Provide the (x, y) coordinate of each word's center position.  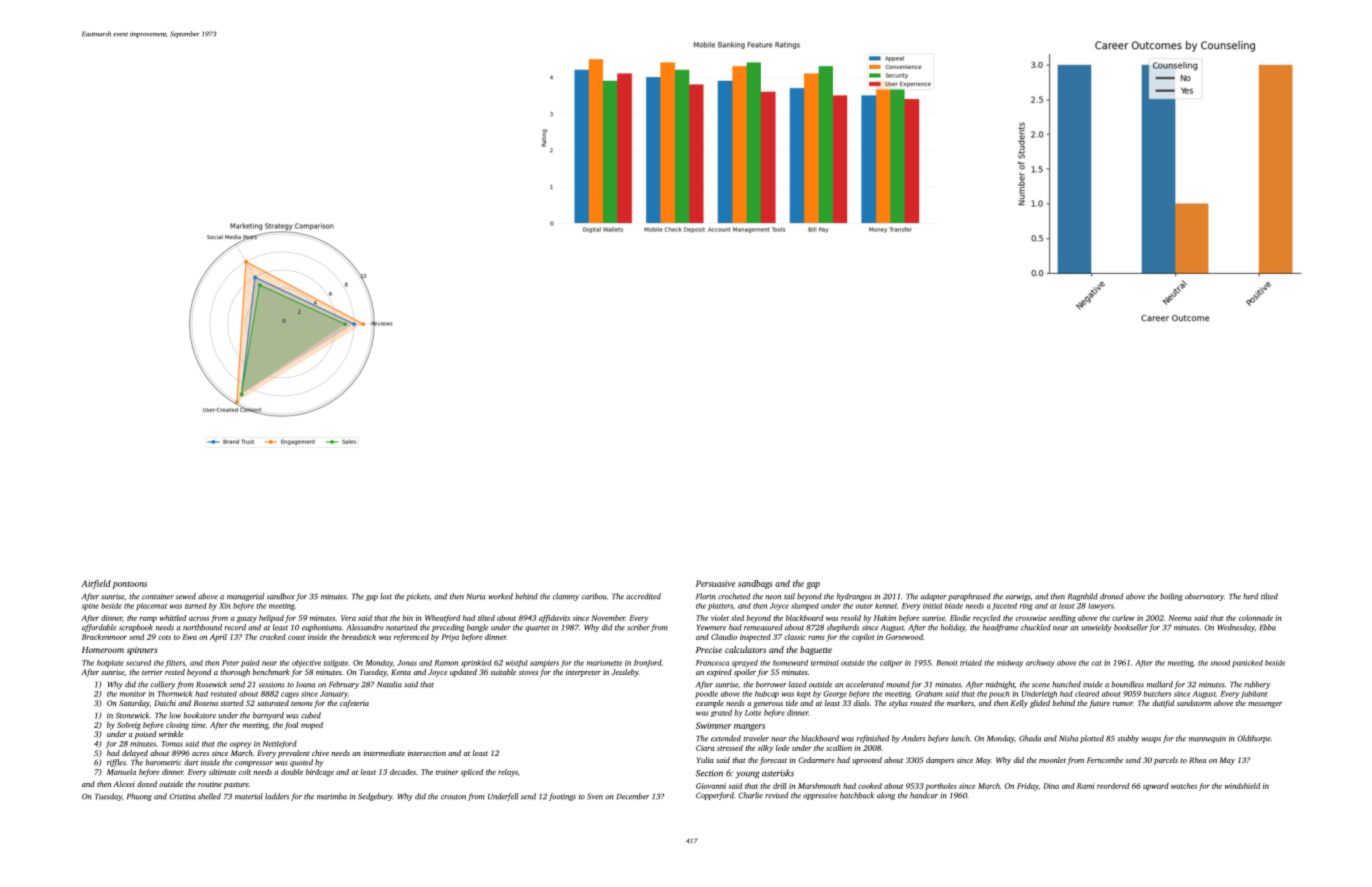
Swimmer (714, 725)
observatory (1204, 597)
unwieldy (1096, 628)
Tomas (172, 744)
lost (386, 596)
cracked (273, 637)
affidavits (554, 619)
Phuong (139, 797)
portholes (941, 787)
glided (1040, 704)
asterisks (778, 773)
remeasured (763, 627)
